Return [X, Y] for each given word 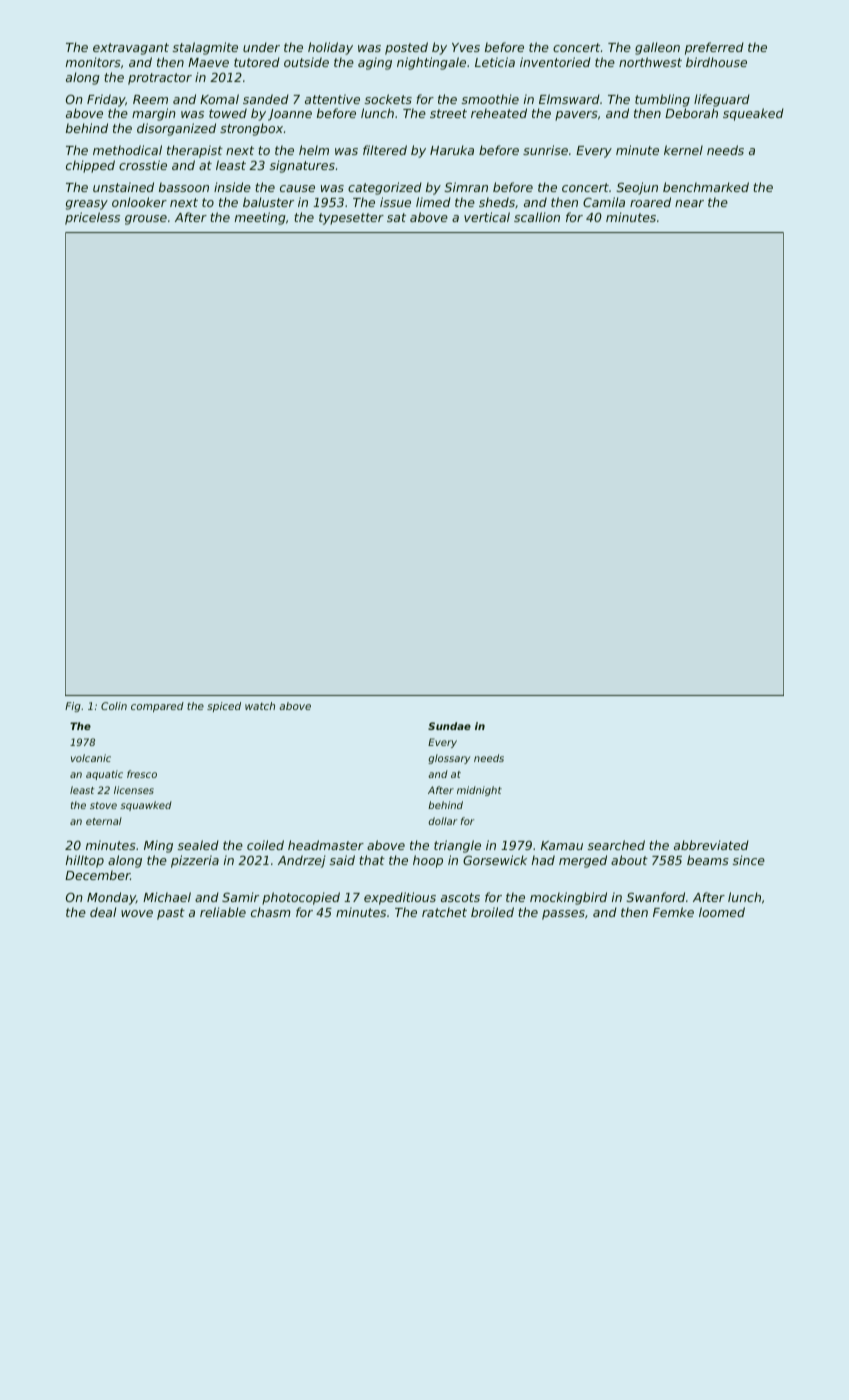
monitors [93, 62]
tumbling [662, 100]
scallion [537, 217]
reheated [499, 113]
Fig [73, 707]
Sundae [449, 726]
